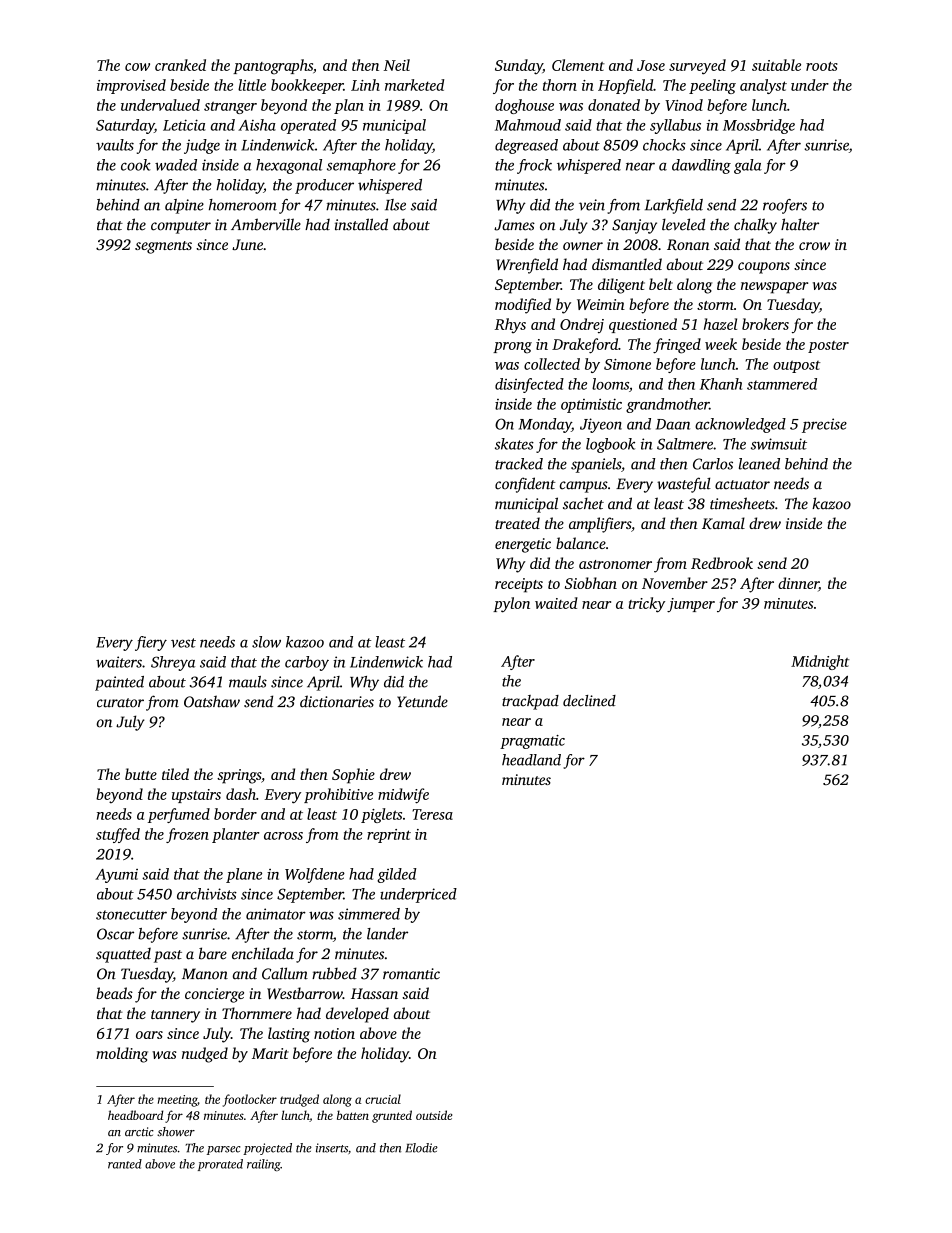 The height and width of the image is (1233, 952). What do you see at coordinates (651, 65) in the image?
I see `Jose` at bounding box center [651, 65].
